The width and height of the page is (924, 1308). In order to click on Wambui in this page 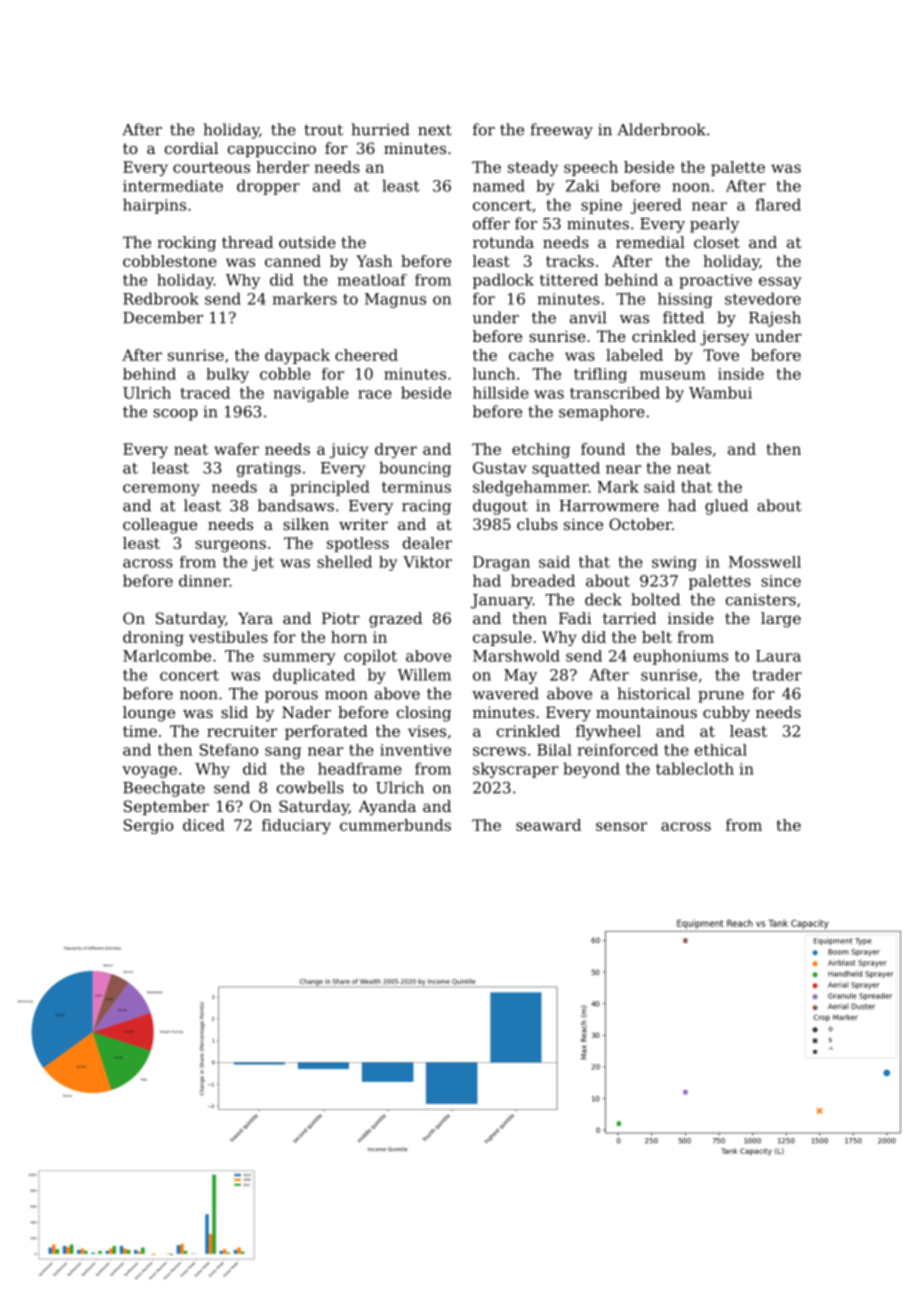, I will do `click(720, 392)`.
